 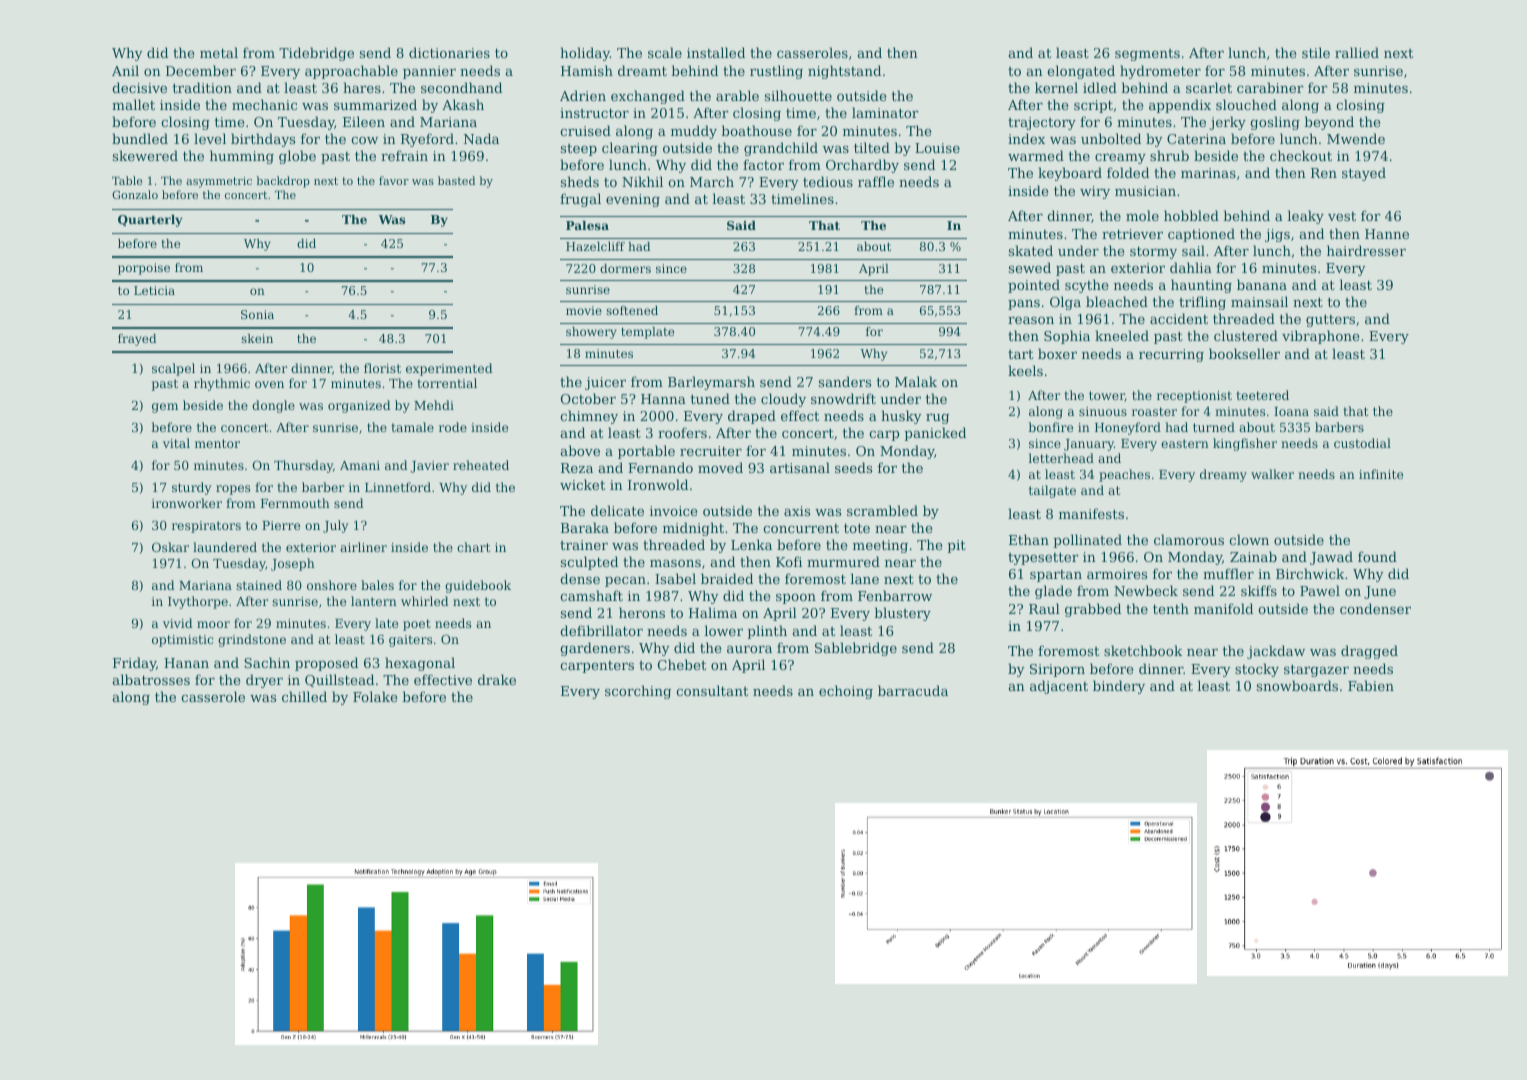 What do you see at coordinates (1119, 687) in the document?
I see `bindery` at bounding box center [1119, 687].
